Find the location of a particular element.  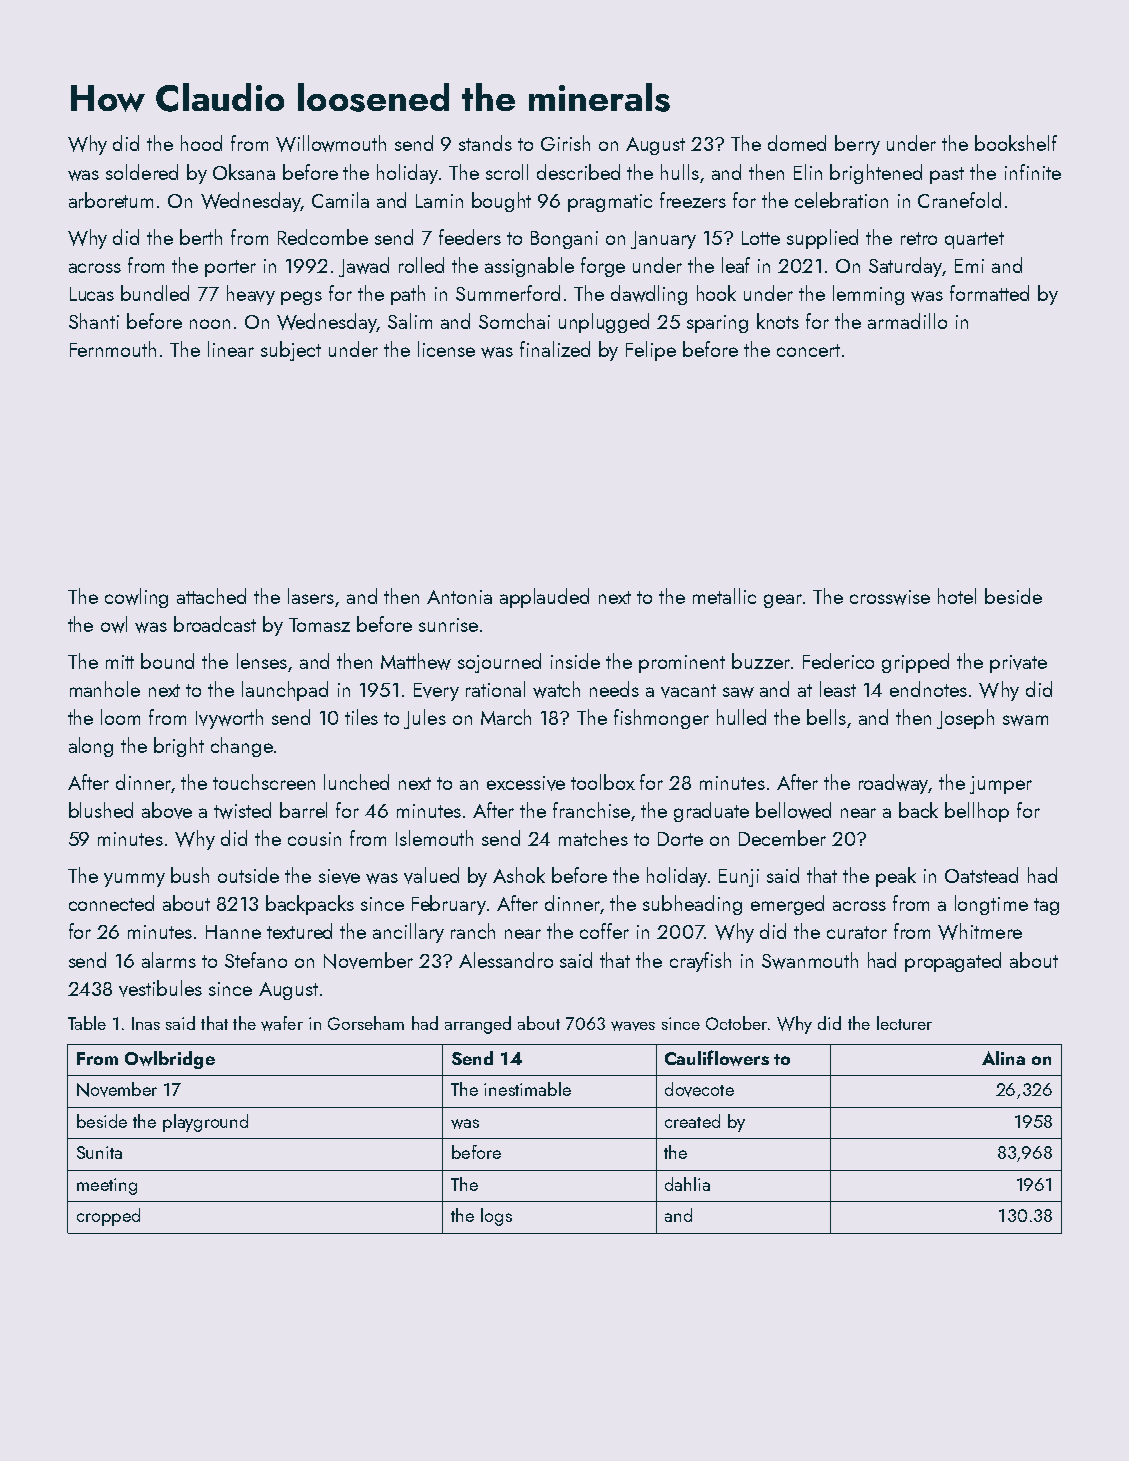

hotel is located at coordinates (957, 596).
